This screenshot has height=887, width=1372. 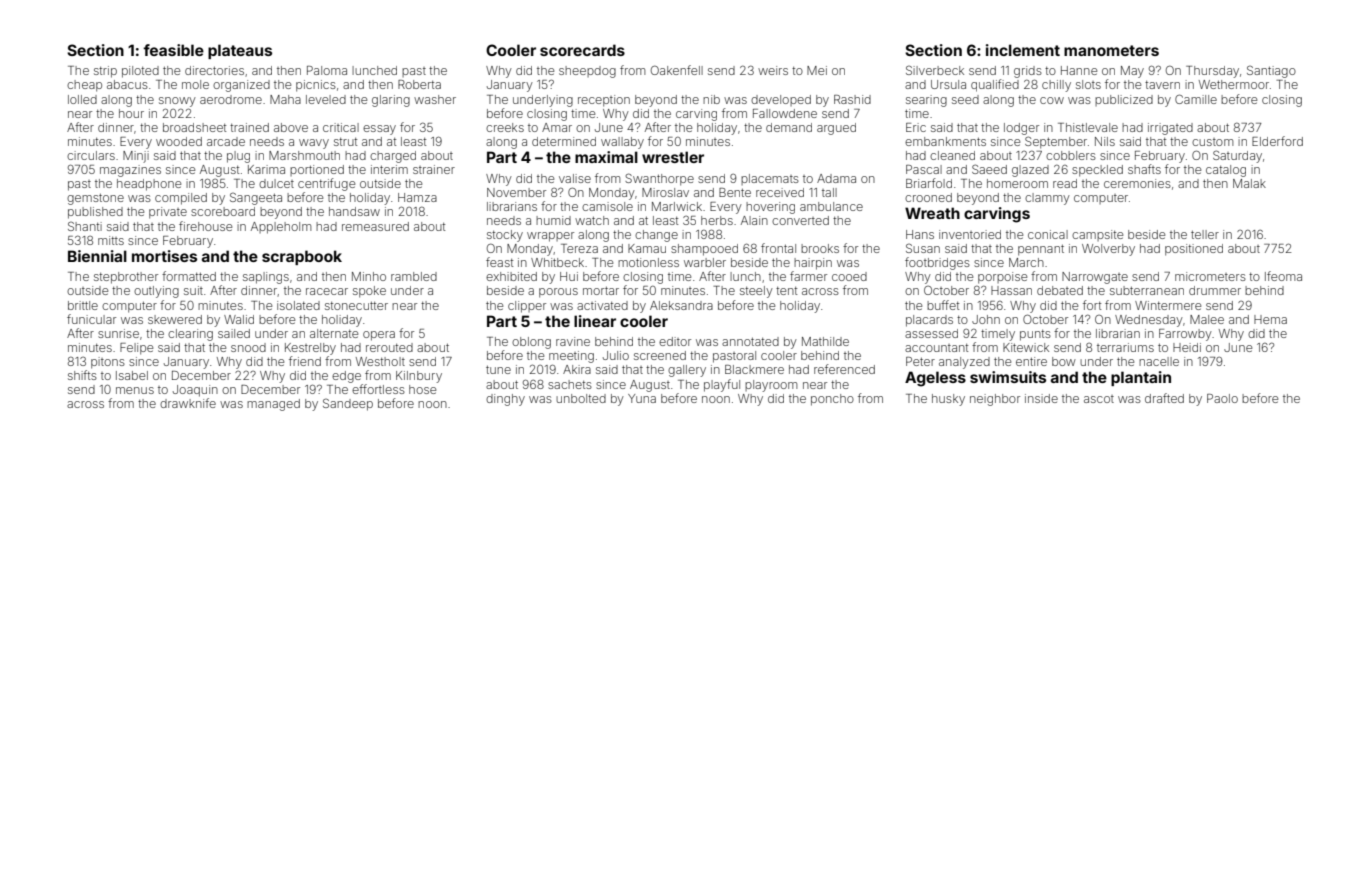 What do you see at coordinates (131, 113) in the screenshot?
I see `hour` at bounding box center [131, 113].
